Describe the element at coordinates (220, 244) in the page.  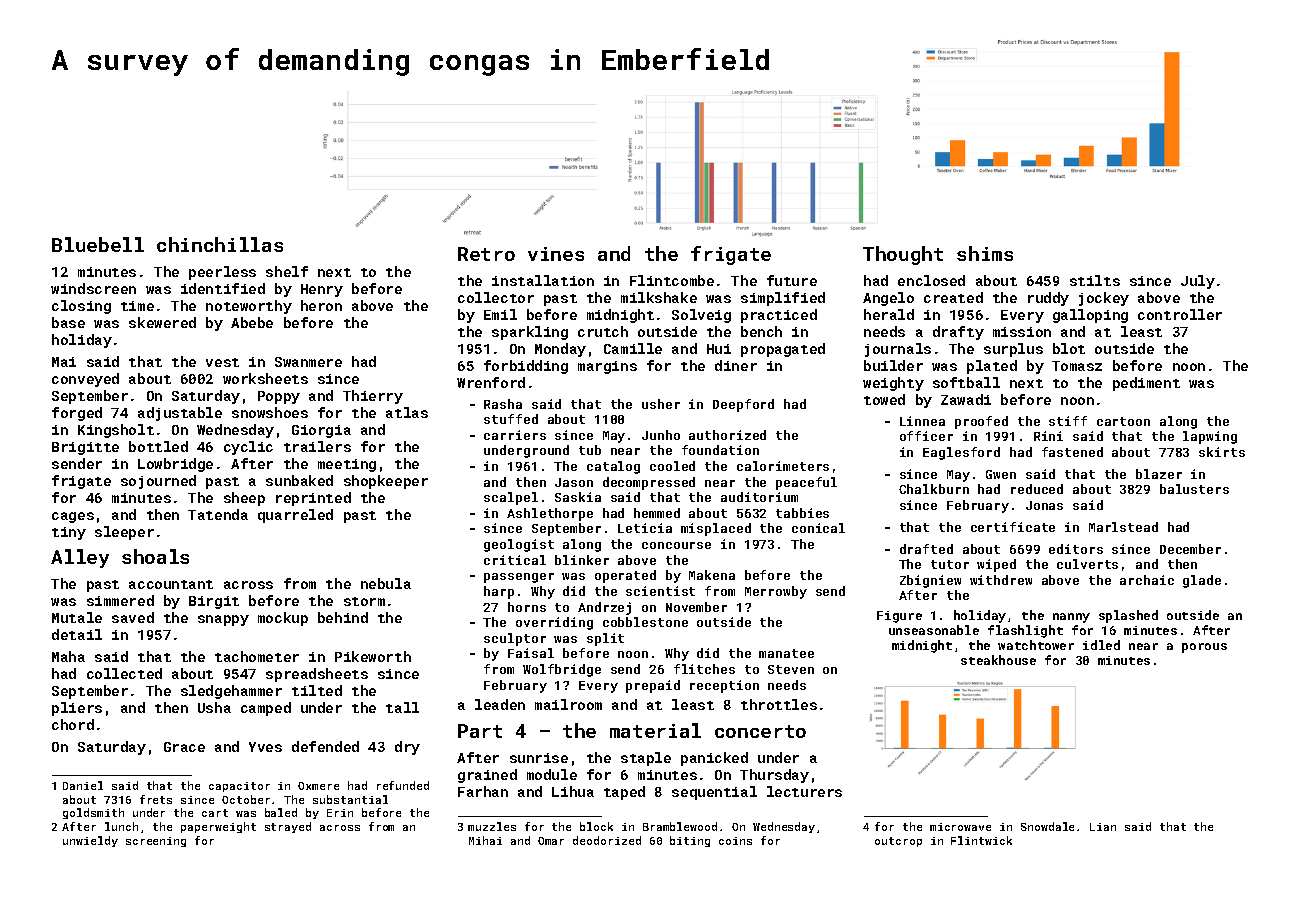
I see `chinchillas` at that location.
